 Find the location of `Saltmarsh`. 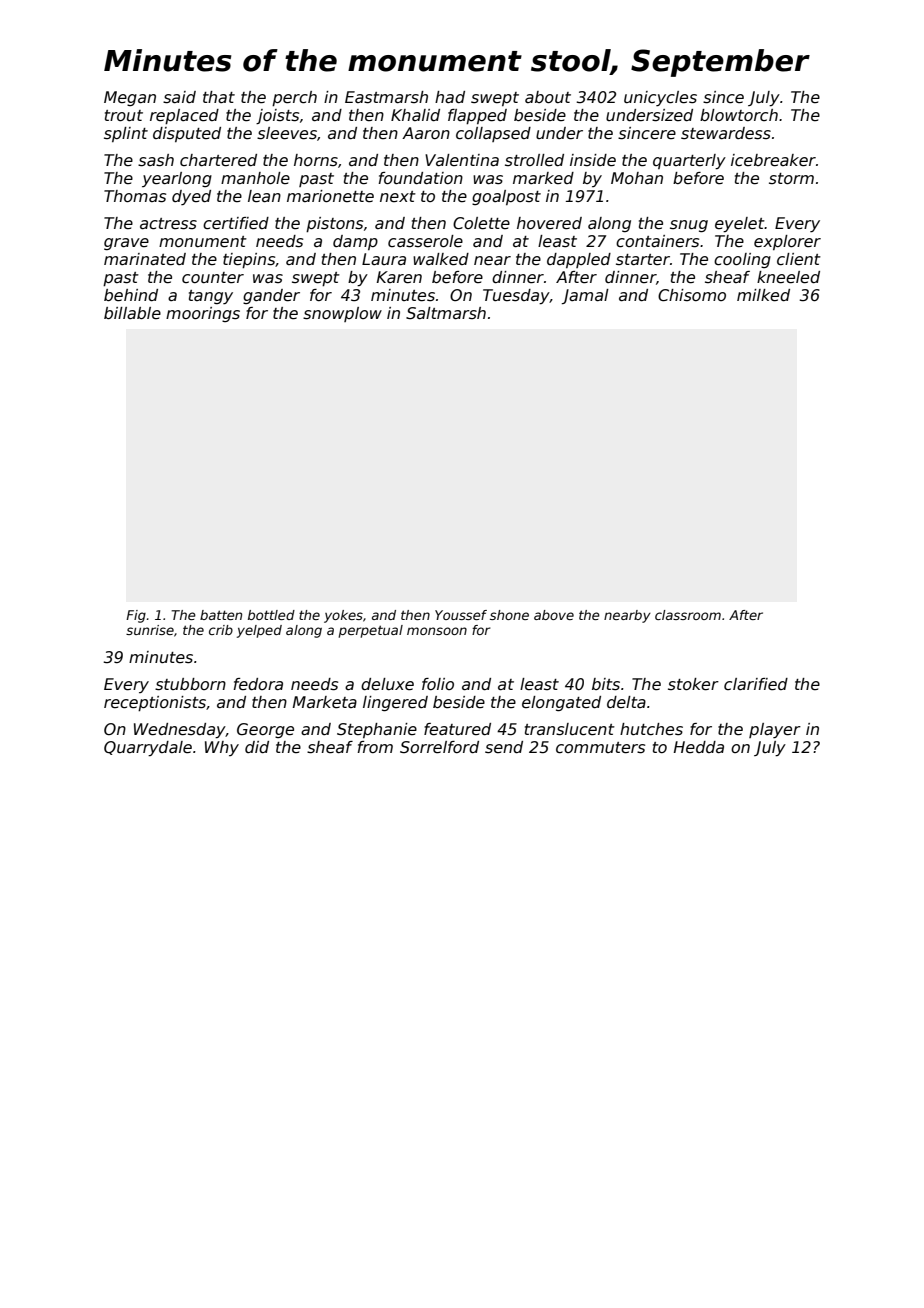

Saltmarsh is located at coordinates (446, 313).
